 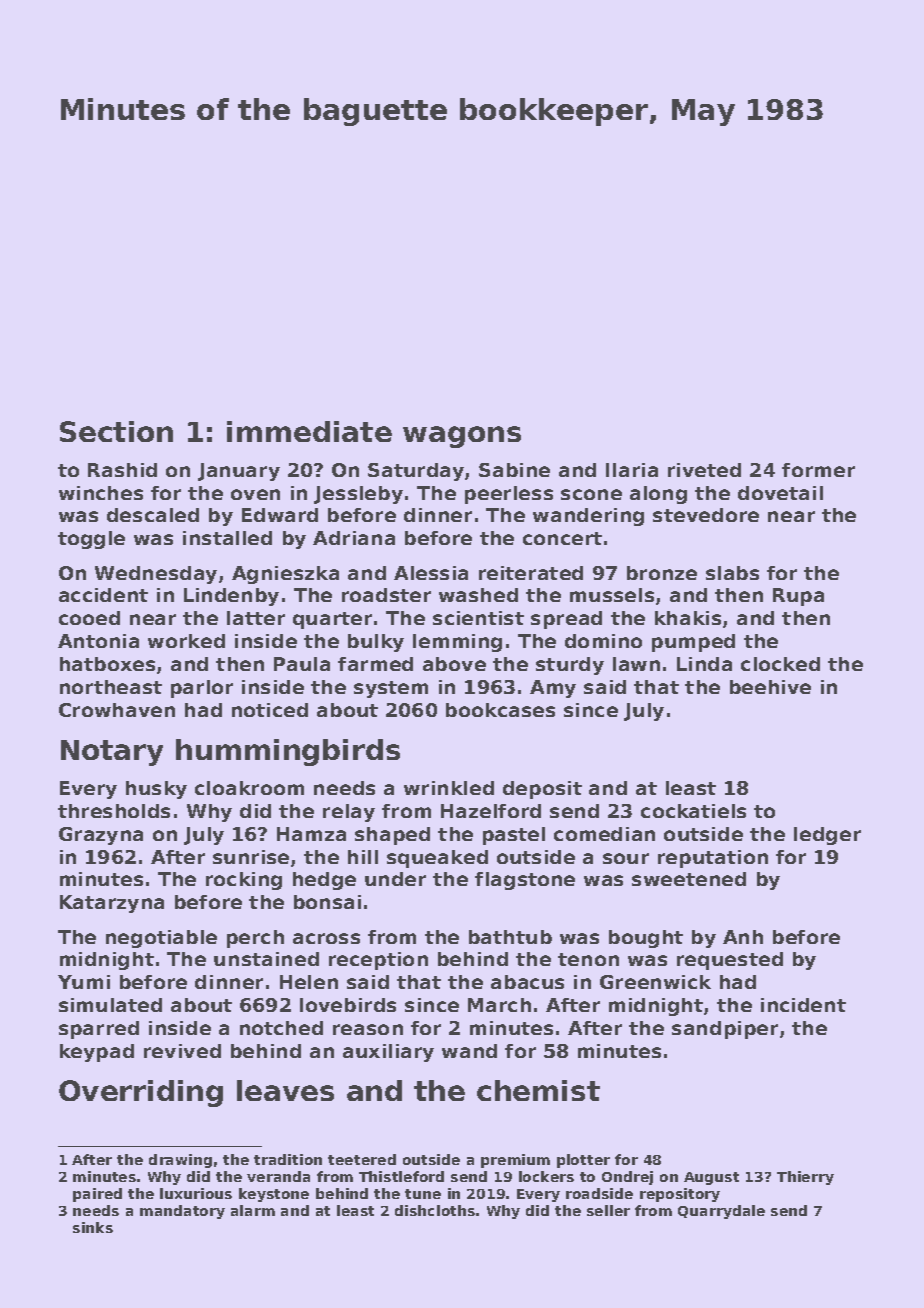 I want to click on wagons, so click(x=462, y=437).
